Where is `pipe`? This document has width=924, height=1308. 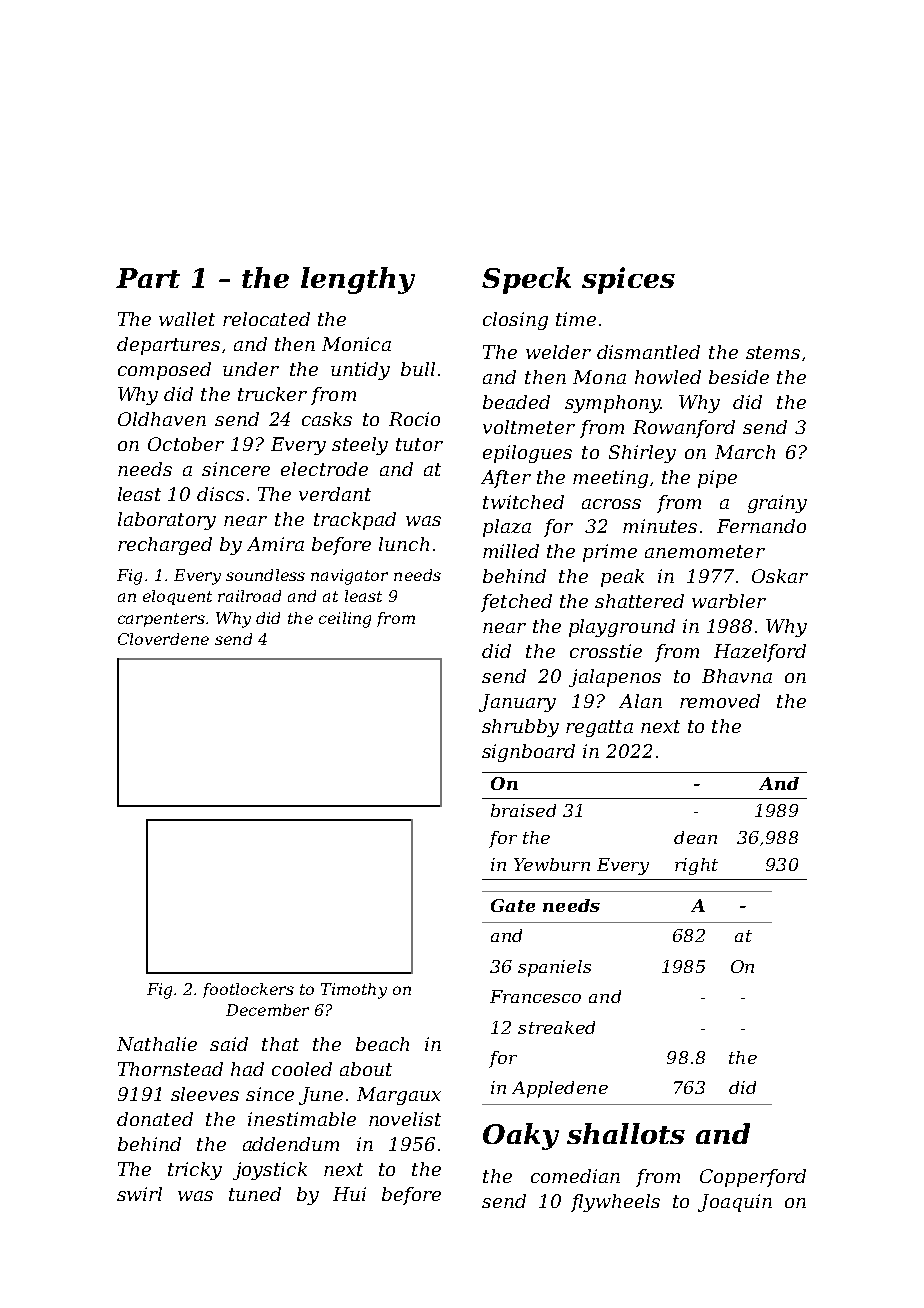
pipe is located at coordinates (717, 479).
